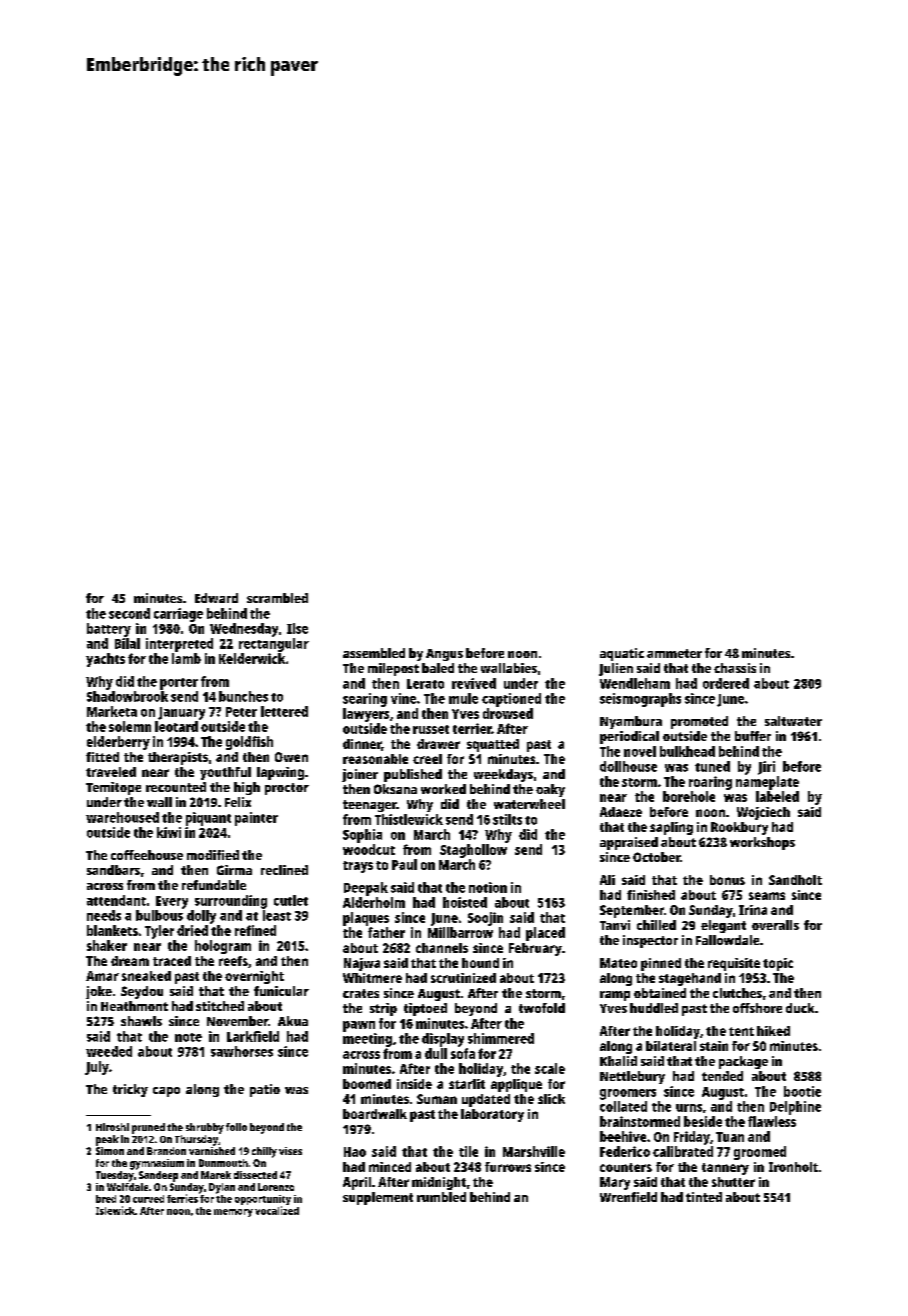 This screenshot has width=908, height=1316. I want to click on aquatic, so click(622, 654).
